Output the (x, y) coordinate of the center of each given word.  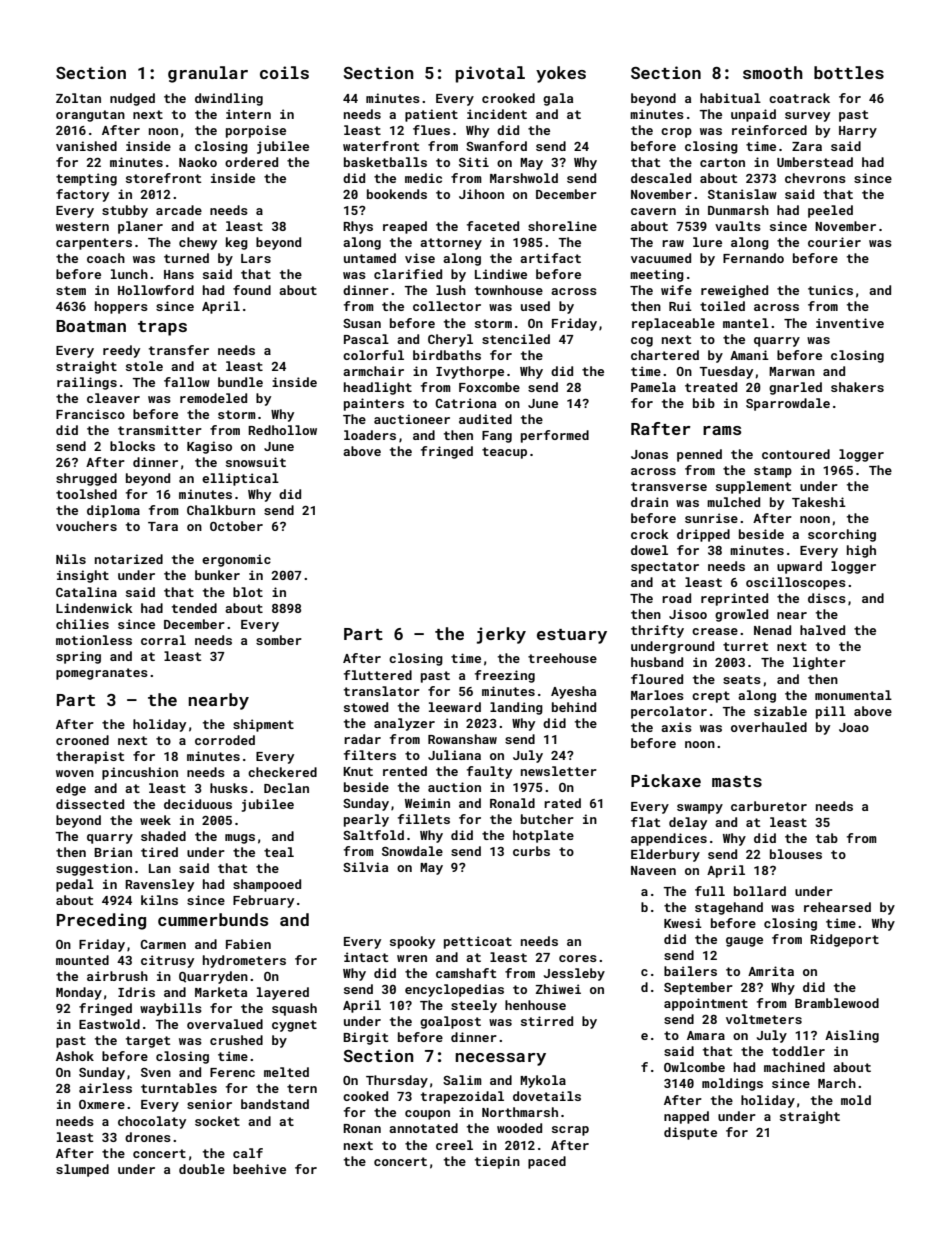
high (861, 551)
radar (362, 739)
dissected (90, 804)
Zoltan (78, 98)
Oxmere (102, 1104)
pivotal (490, 74)
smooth (773, 72)
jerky (501, 635)
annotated (423, 1128)
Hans (179, 274)
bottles (849, 72)
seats (742, 679)
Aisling (852, 1036)
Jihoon (481, 194)
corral (163, 640)
